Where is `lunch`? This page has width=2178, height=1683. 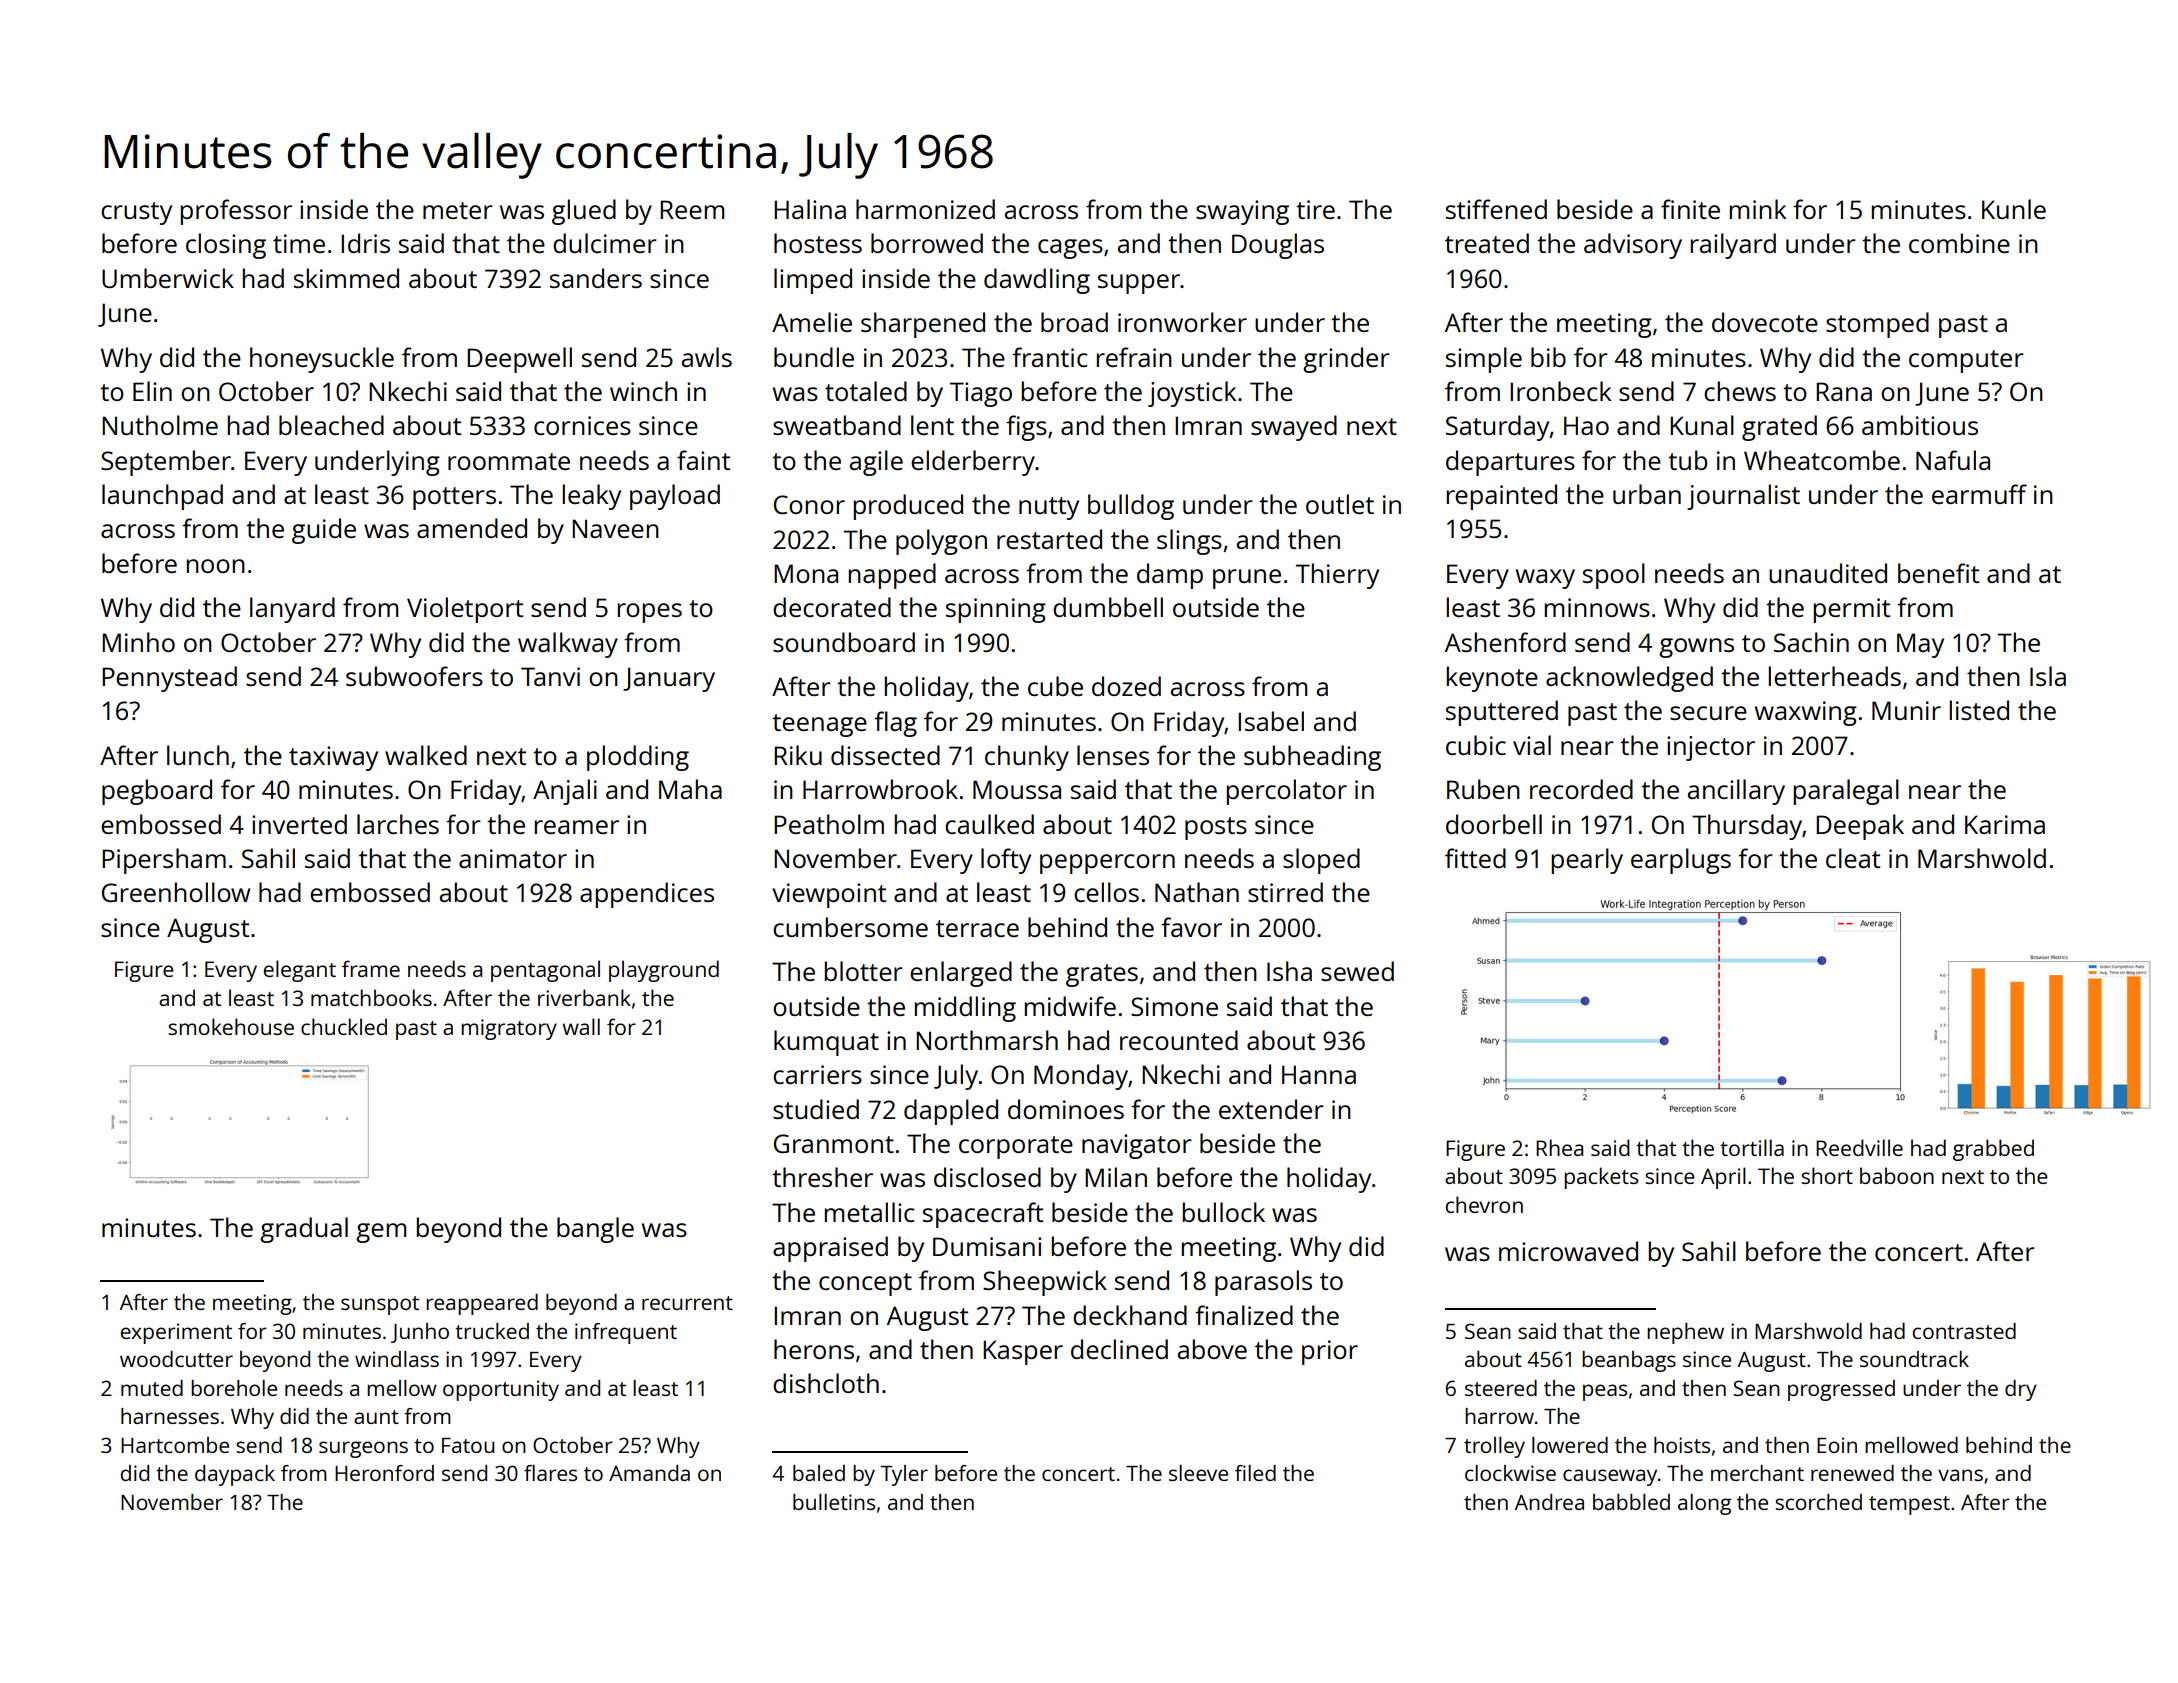
lunch is located at coordinates (198, 755).
